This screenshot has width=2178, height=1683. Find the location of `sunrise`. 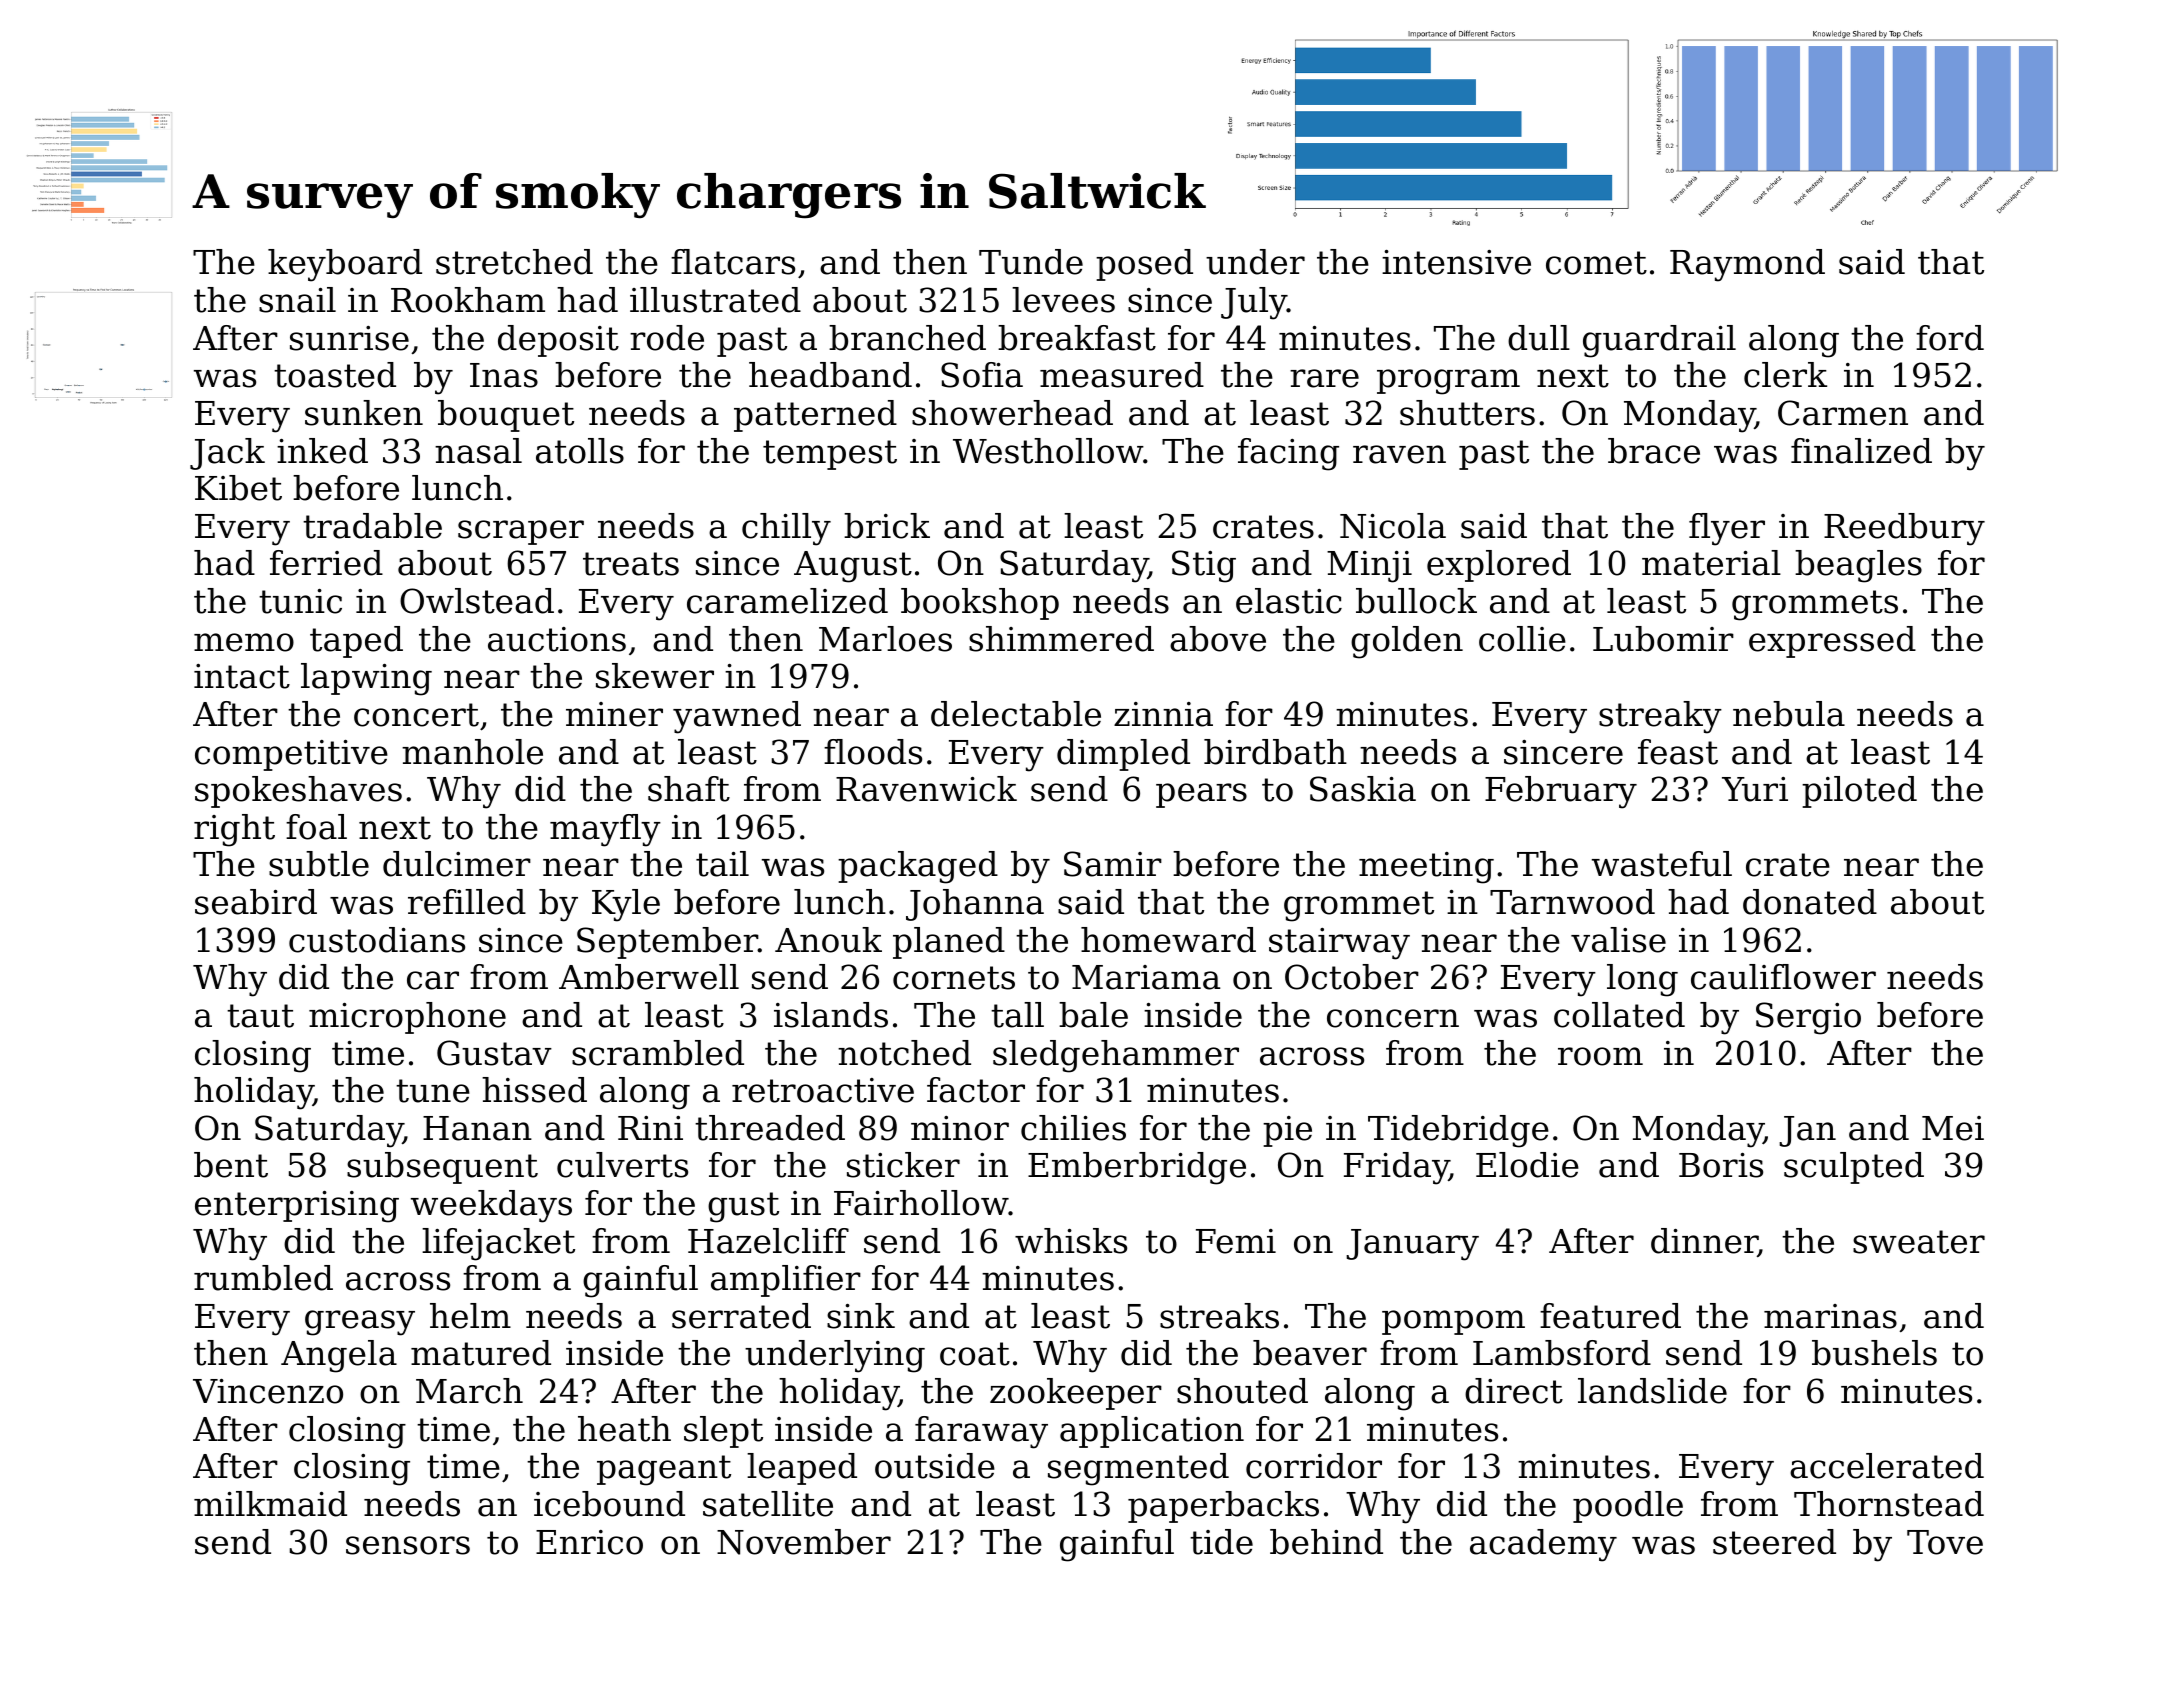

sunrise is located at coordinates (349, 338).
